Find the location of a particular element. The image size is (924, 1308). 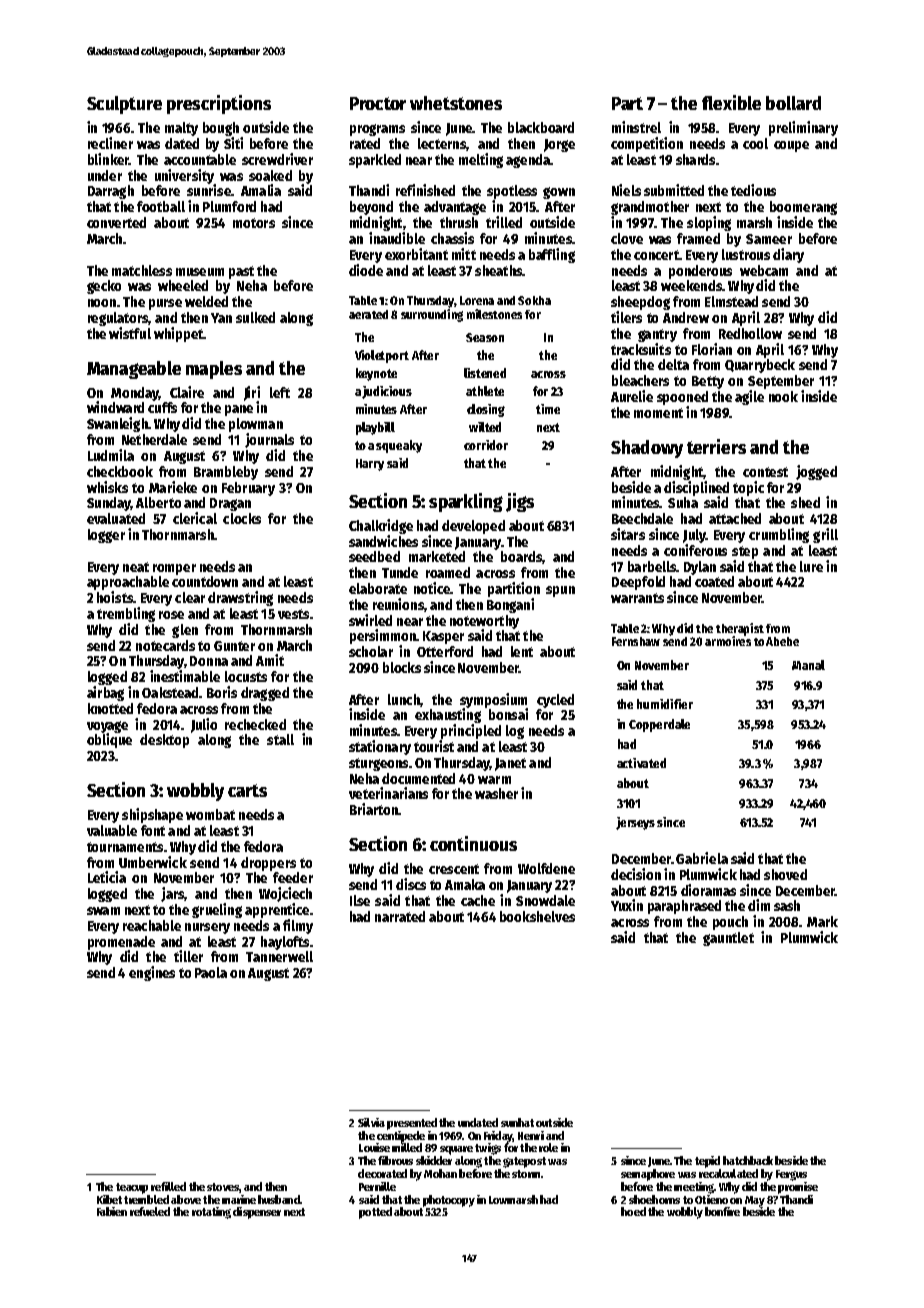

refueled is located at coordinates (150, 1211).
